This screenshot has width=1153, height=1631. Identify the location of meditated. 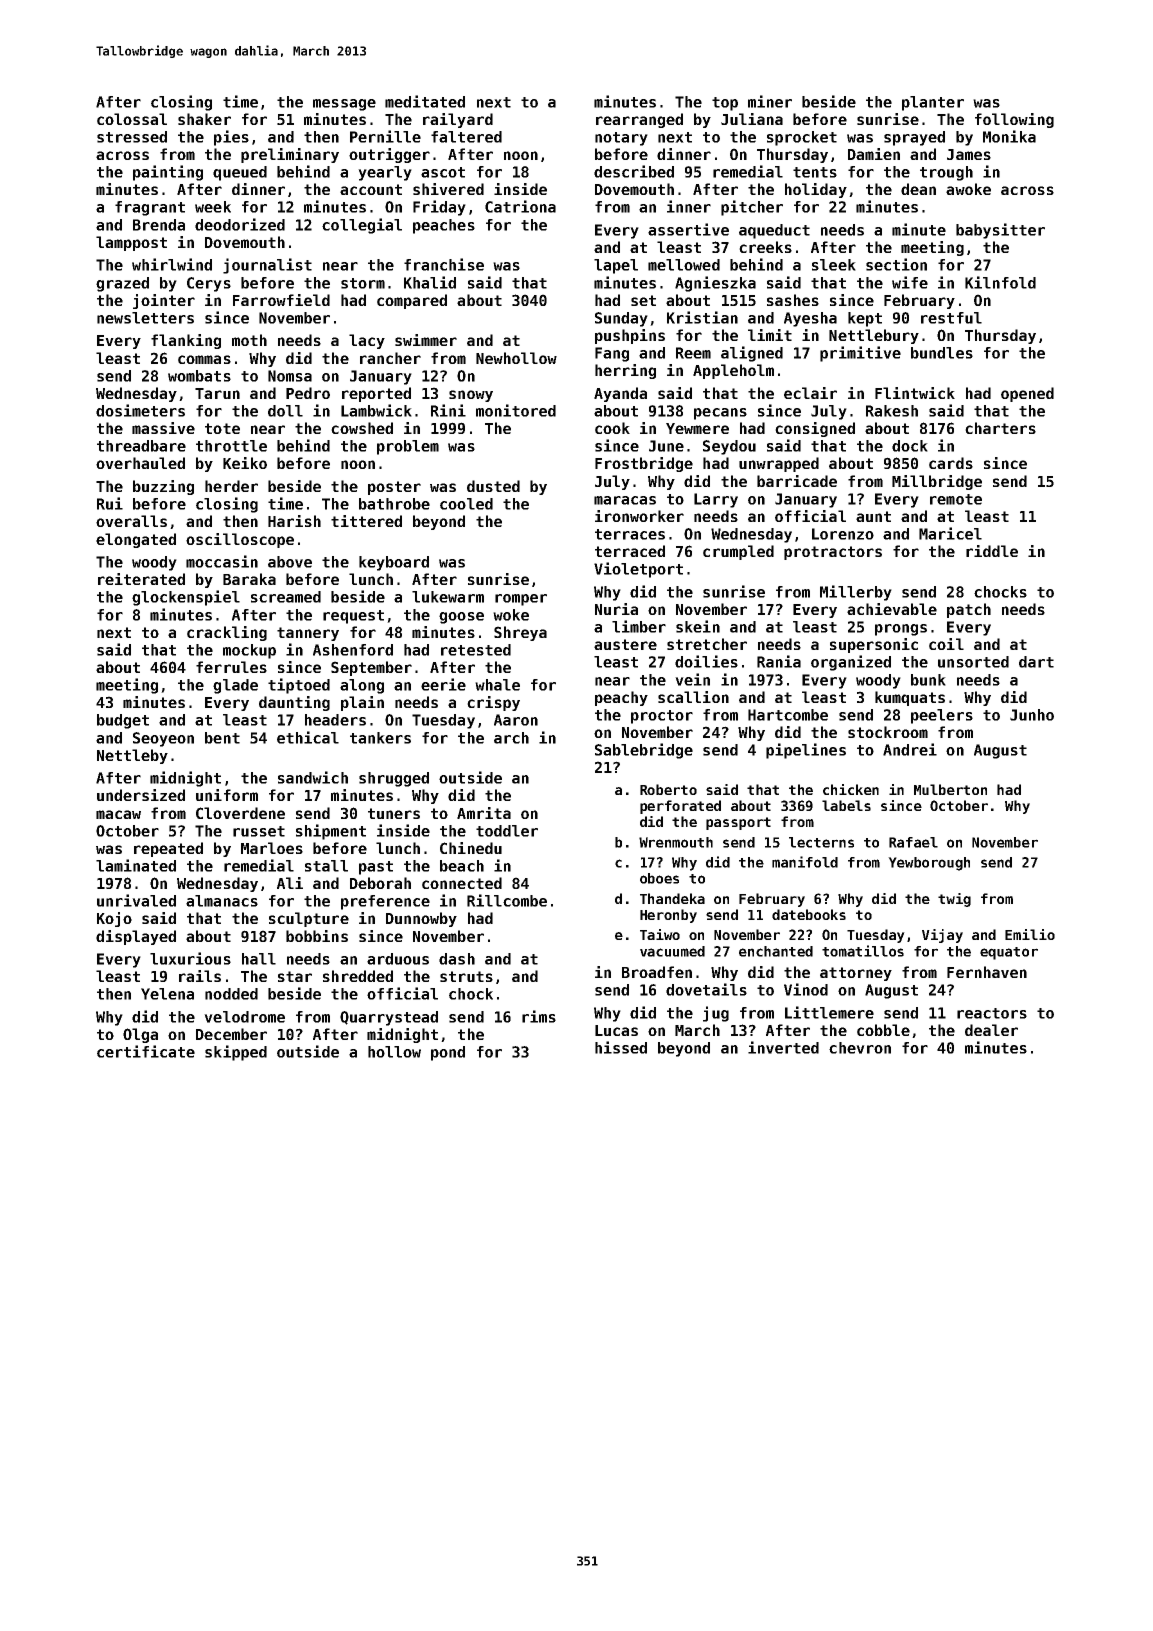
(425, 101).
